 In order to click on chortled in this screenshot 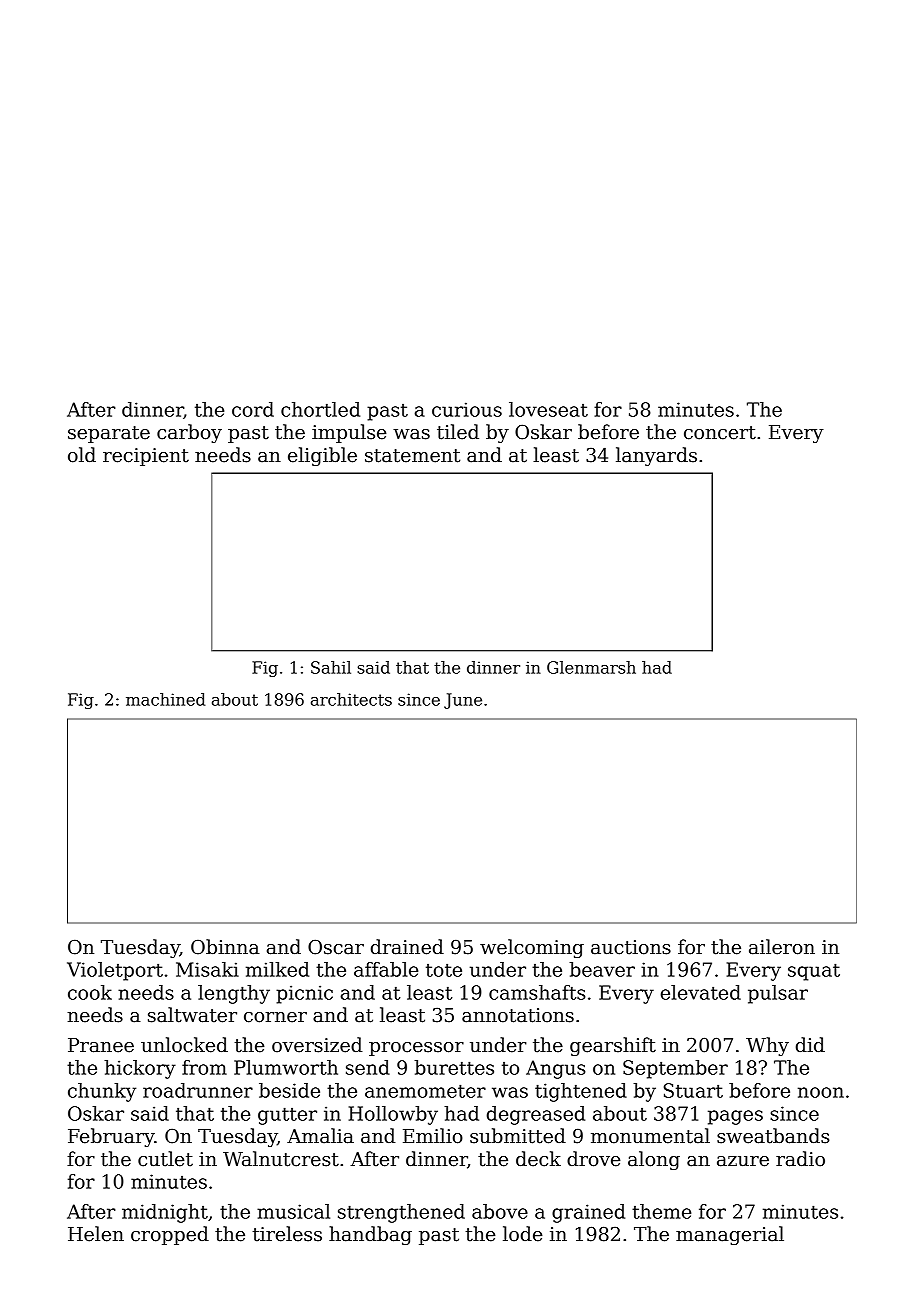, I will do `click(320, 409)`.
